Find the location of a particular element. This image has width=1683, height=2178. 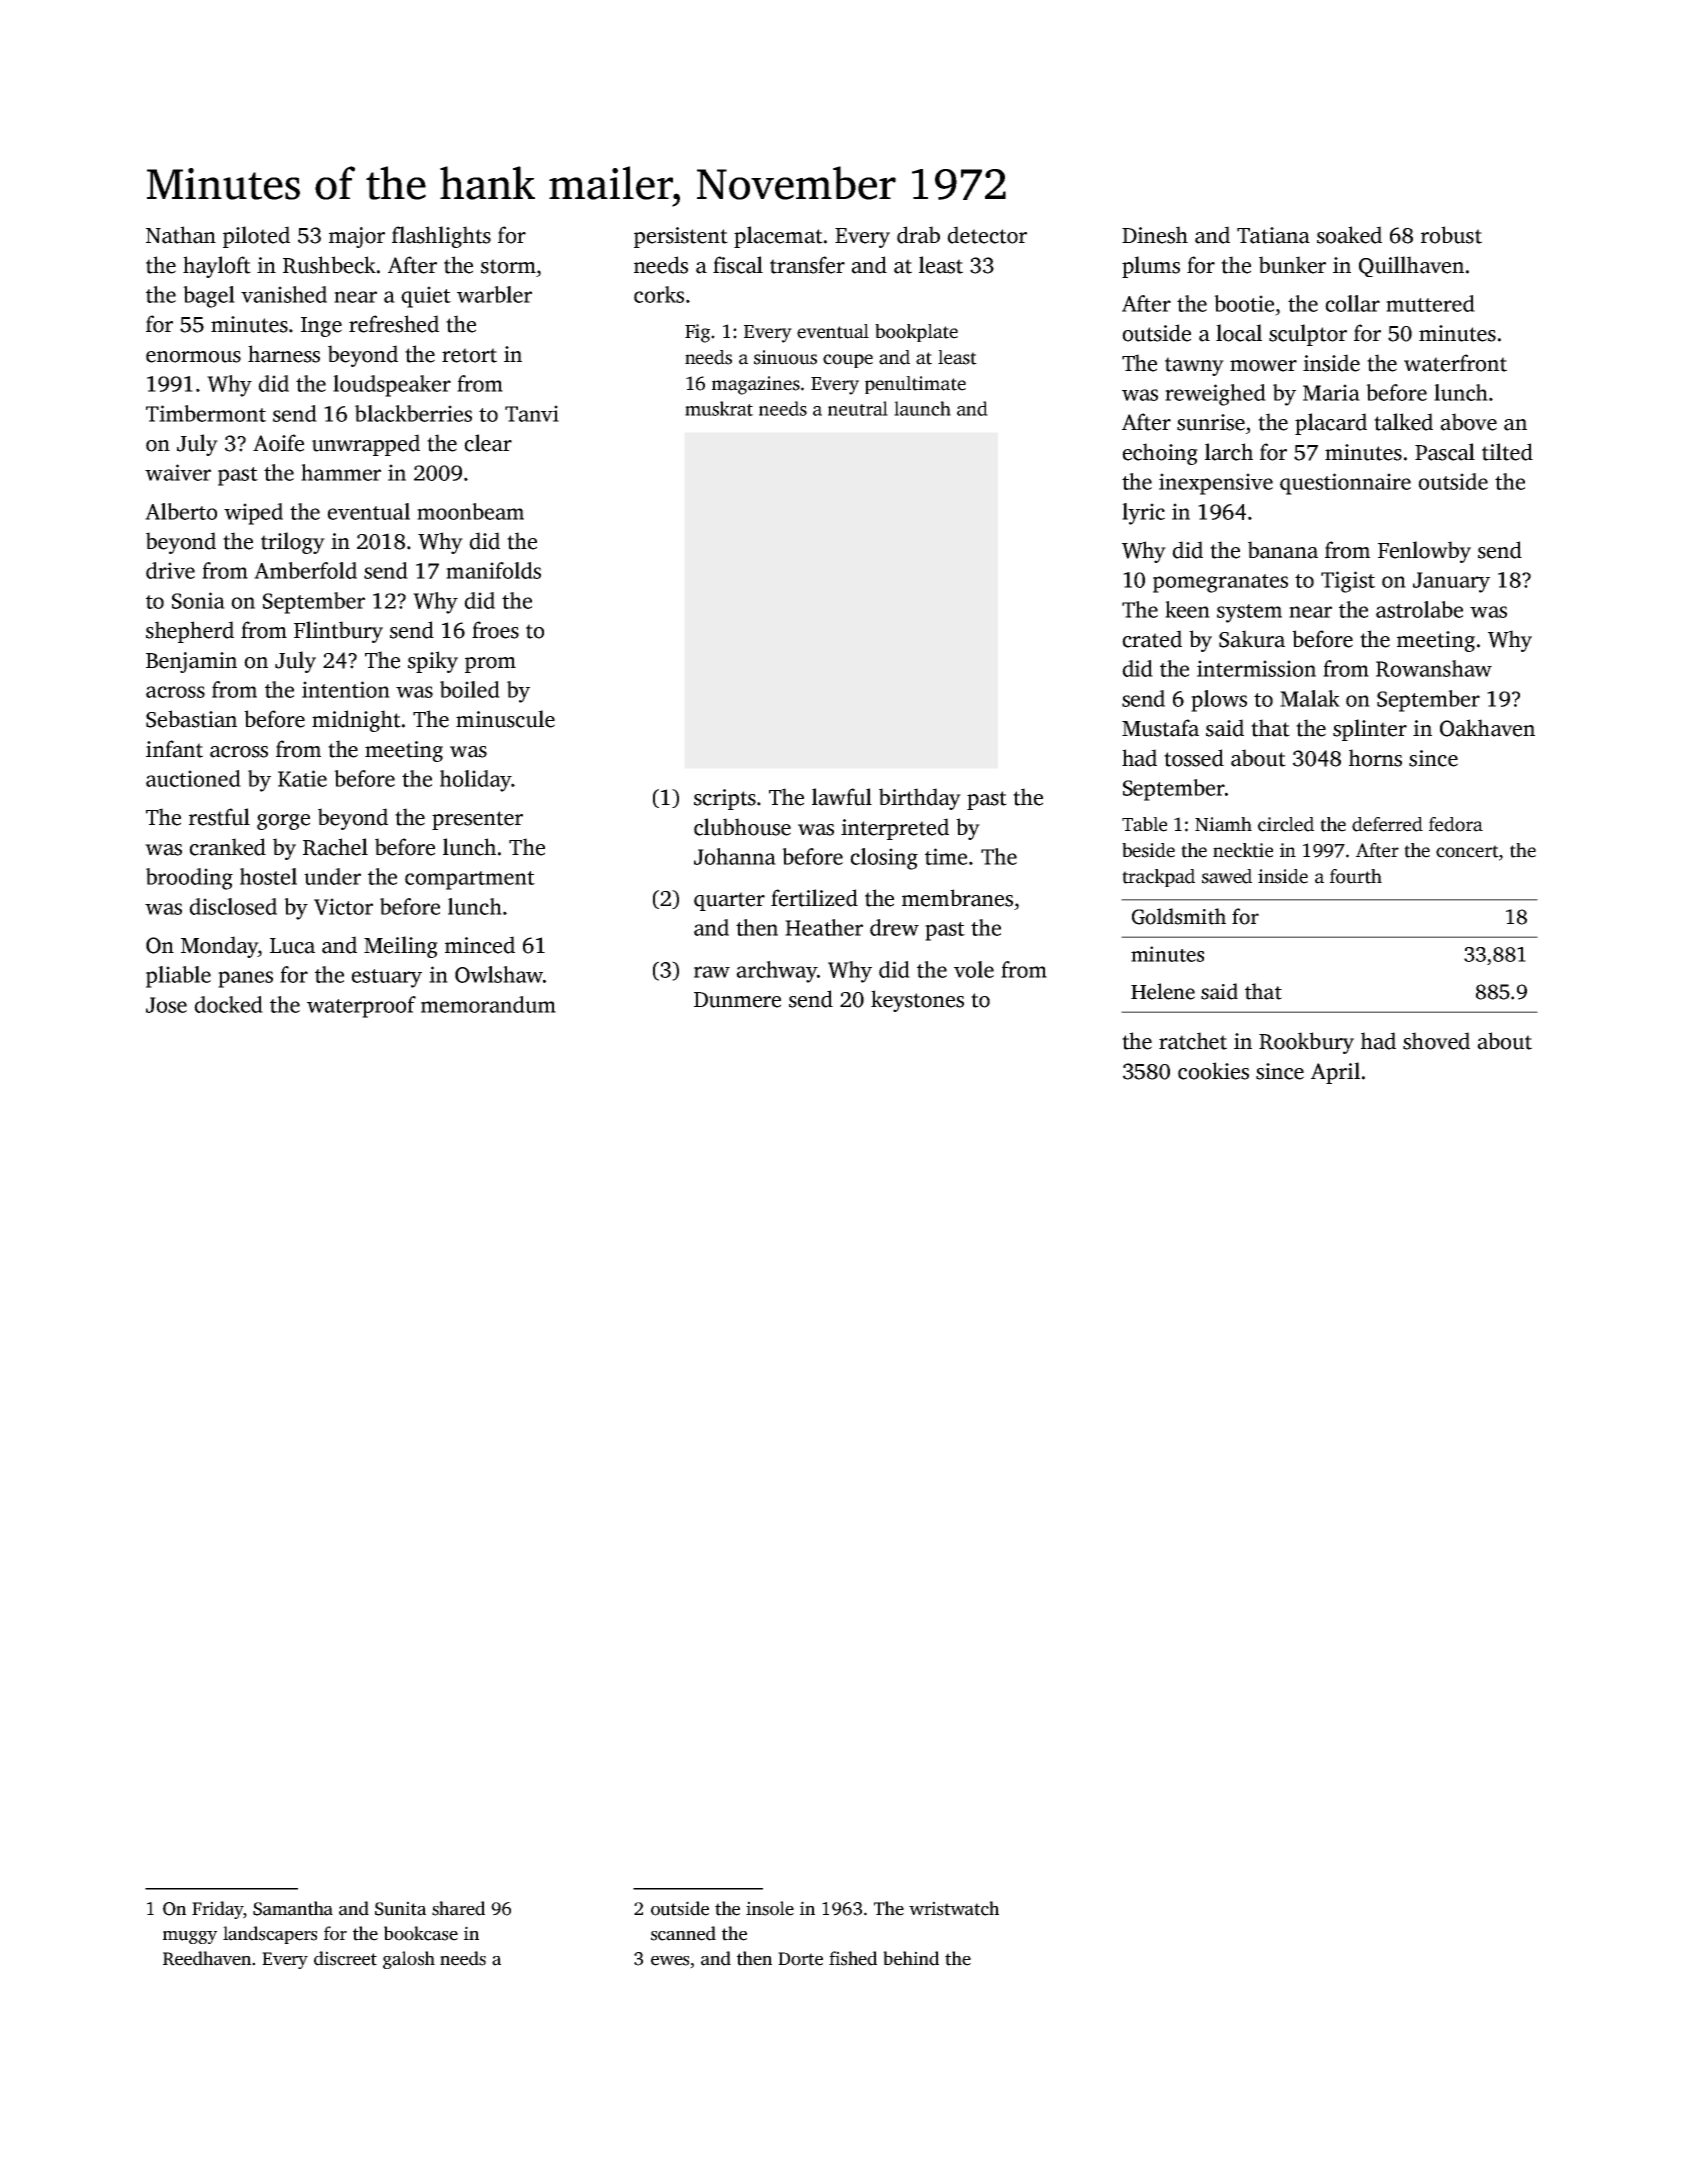

wristwatch is located at coordinates (954, 1908).
